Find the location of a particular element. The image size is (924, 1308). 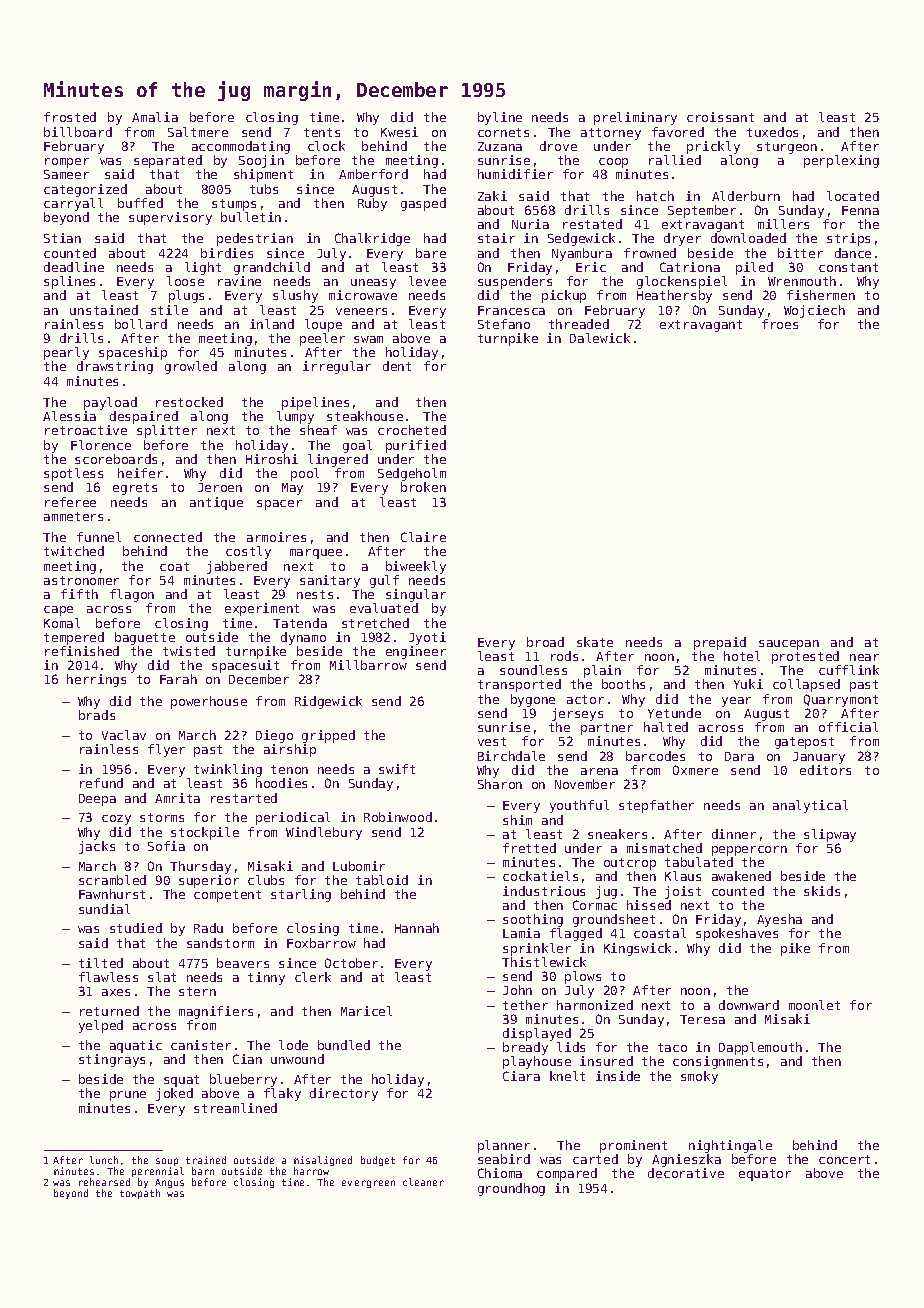

croissant is located at coordinates (720, 117).
